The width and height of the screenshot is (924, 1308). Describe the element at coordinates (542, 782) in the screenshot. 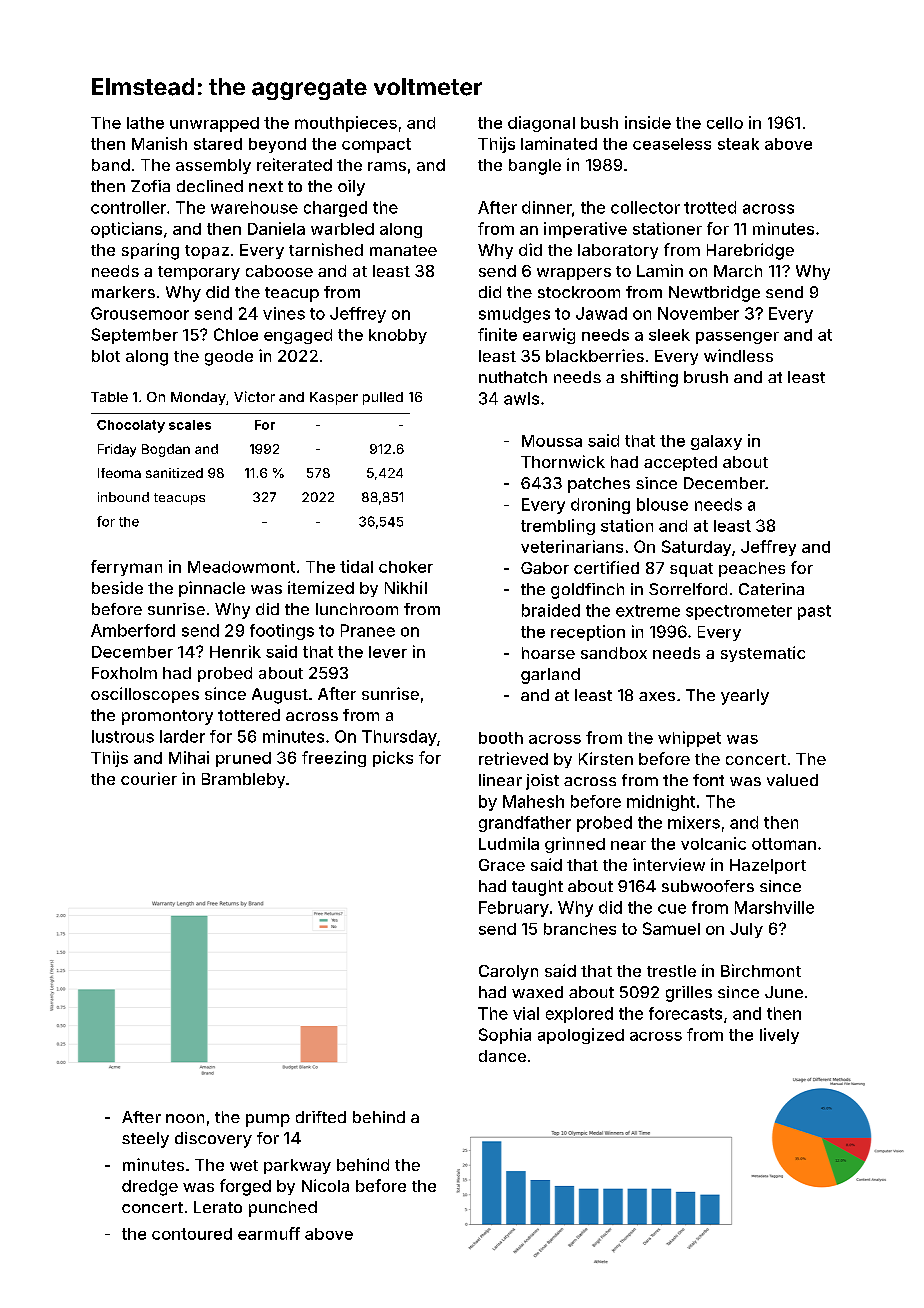

I see `joist` at that location.
